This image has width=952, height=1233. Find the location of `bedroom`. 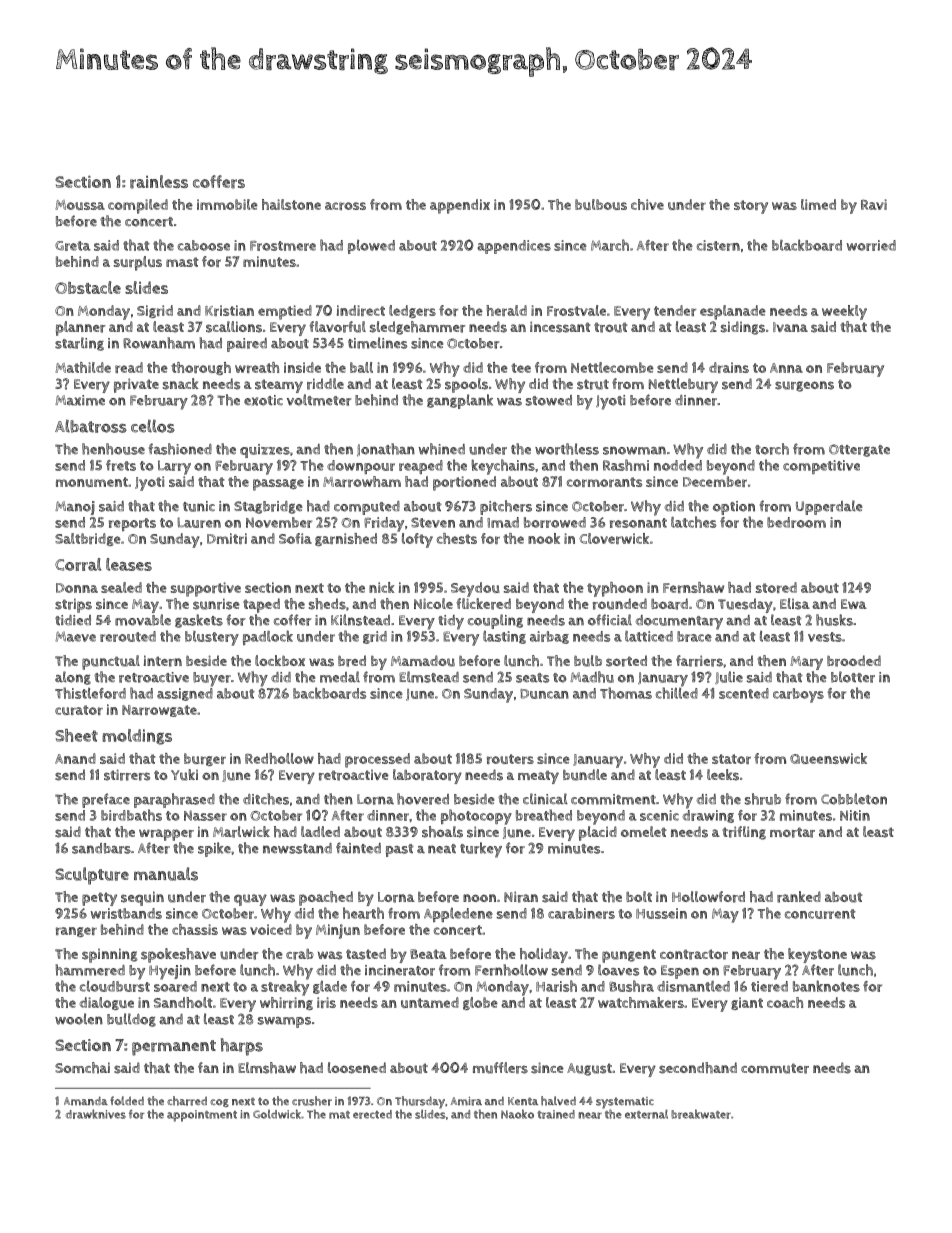

bedroom is located at coordinates (796, 522).
